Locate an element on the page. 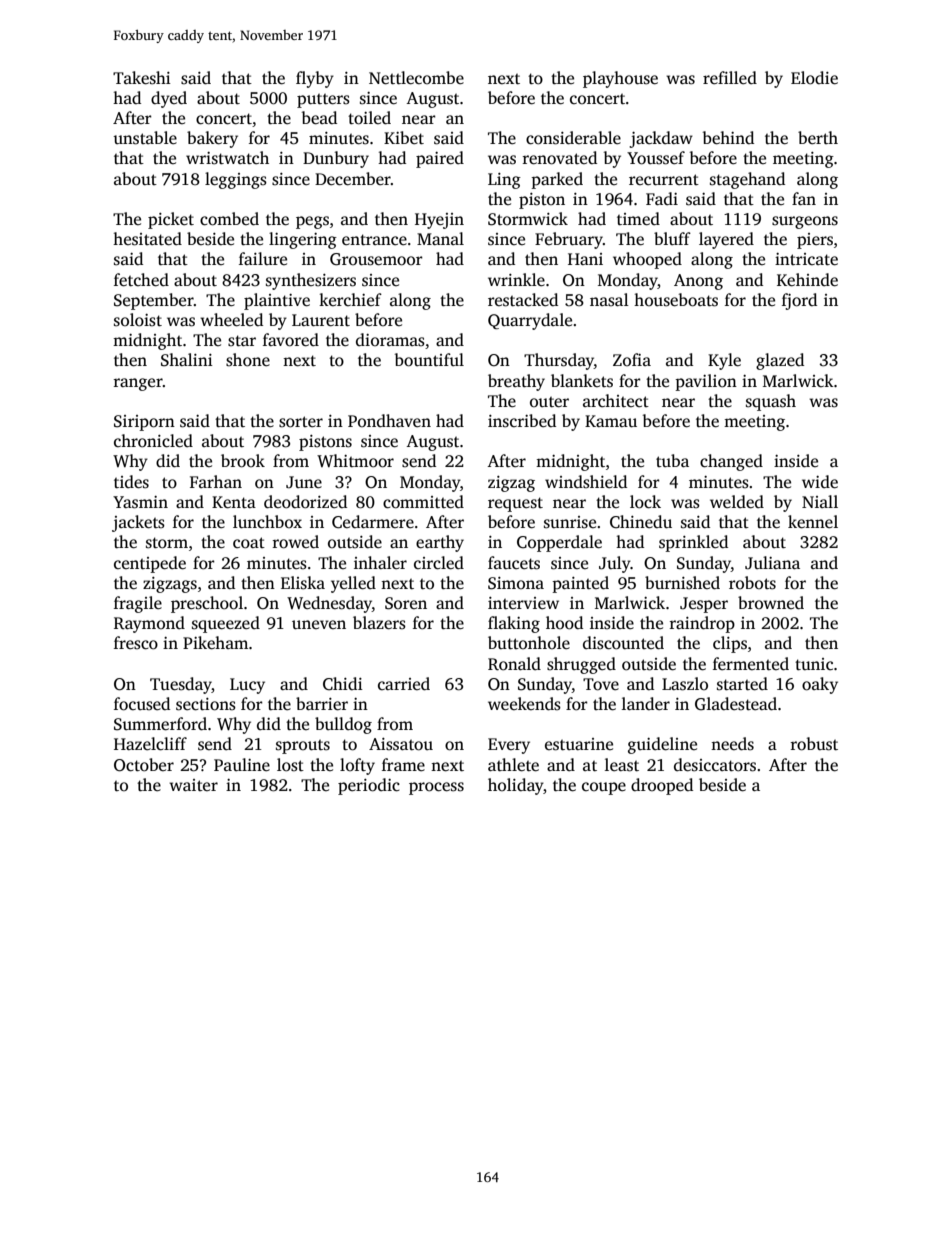 Image resolution: width=952 pixels, height=1233 pixels. browned is located at coordinates (771, 603).
